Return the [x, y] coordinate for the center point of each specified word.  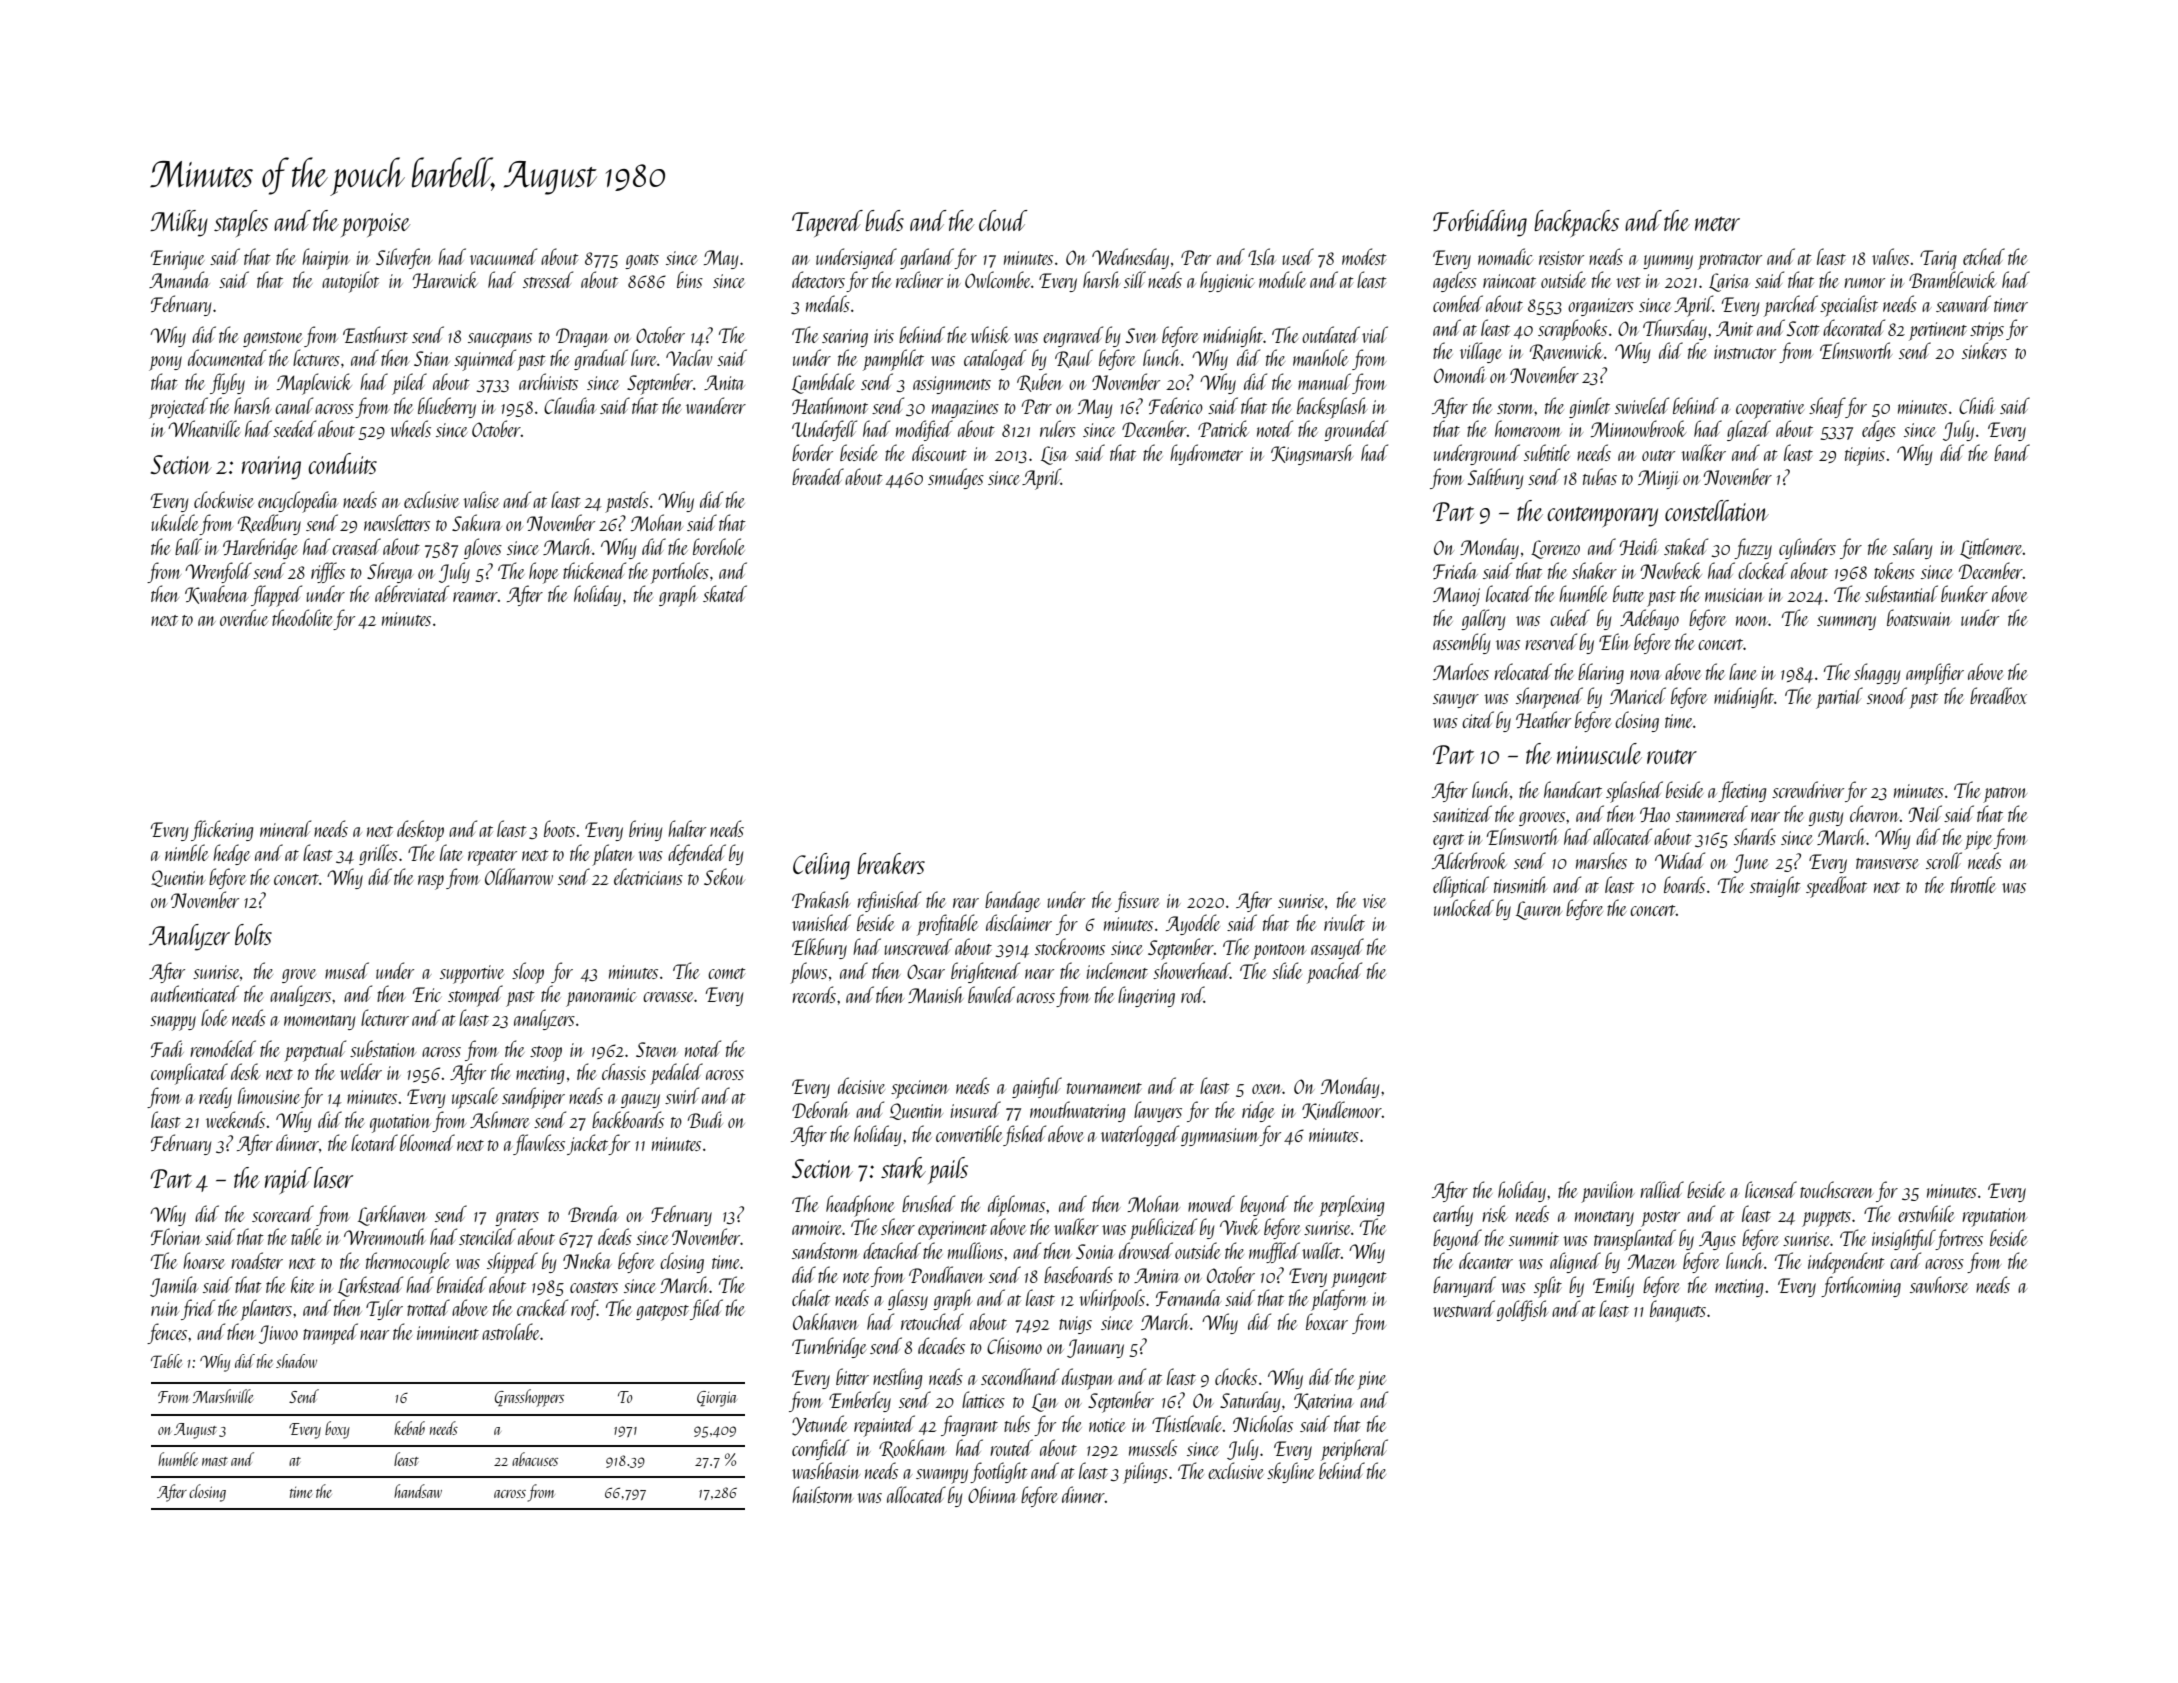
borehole [719, 546]
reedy [215, 1097]
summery [1846, 623]
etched [1984, 256]
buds [884, 220]
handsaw [418, 1491]
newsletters [397, 522]
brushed [928, 1203]
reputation [1994, 1217]
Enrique [178, 260]
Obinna [992, 1494]
